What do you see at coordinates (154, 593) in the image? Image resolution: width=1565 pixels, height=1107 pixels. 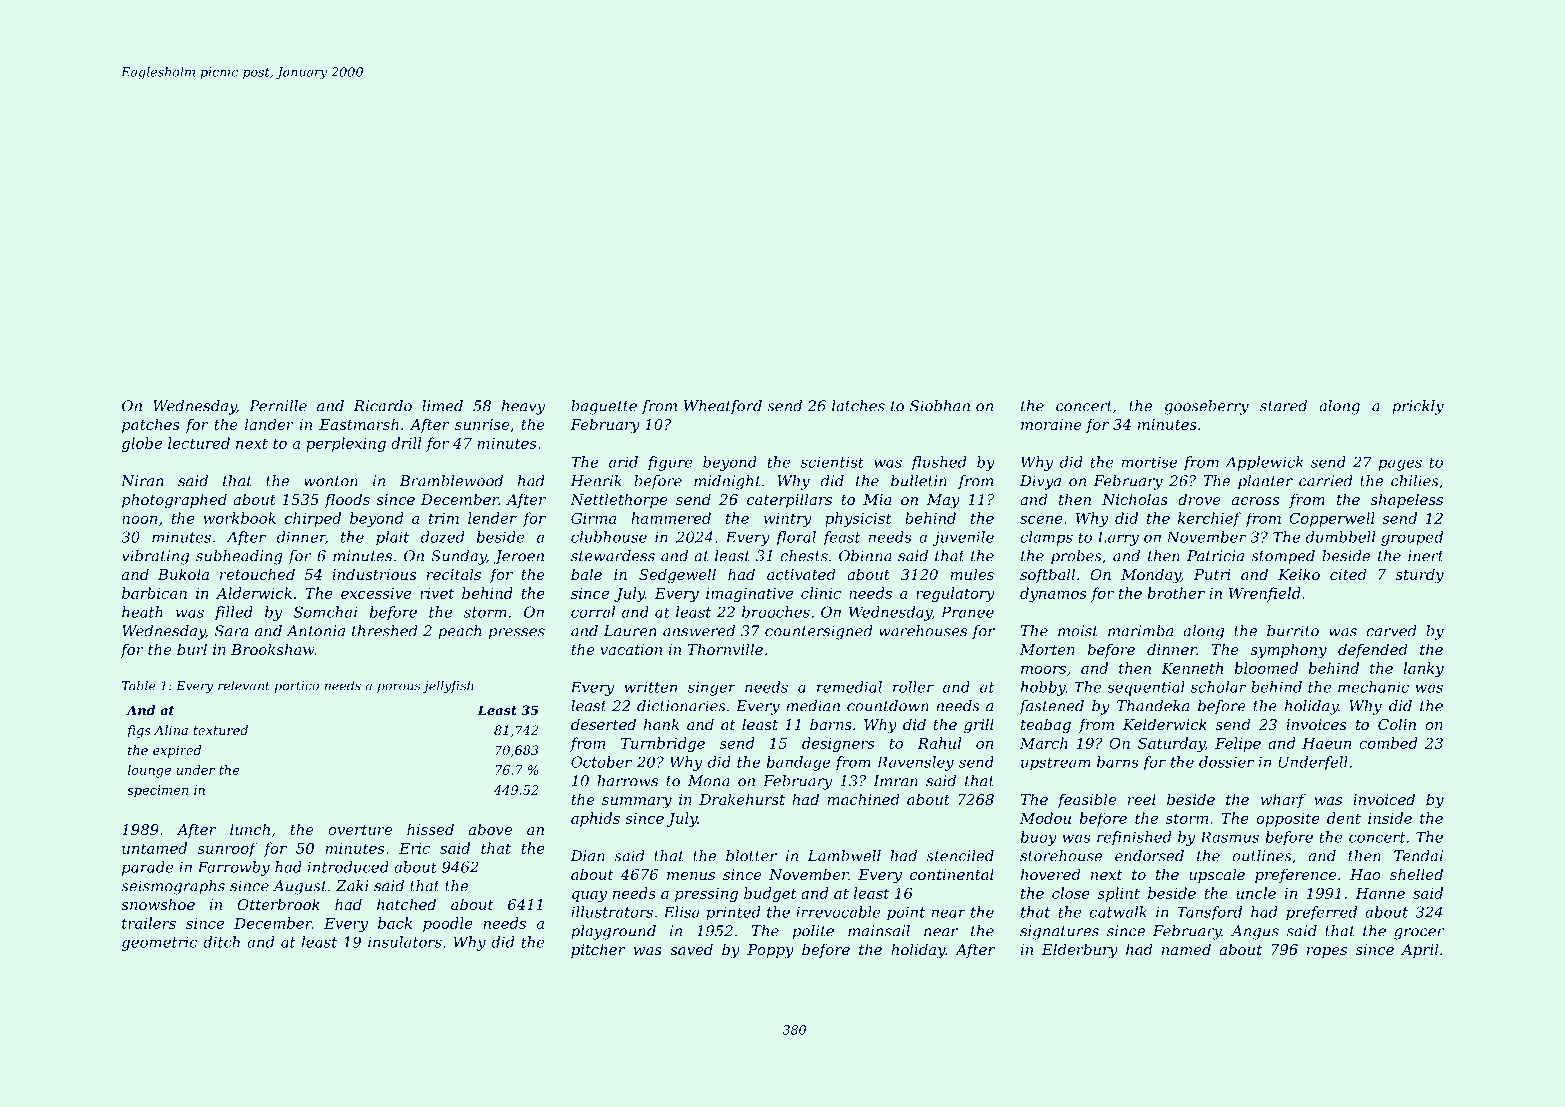 I see `barbican` at bounding box center [154, 593].
